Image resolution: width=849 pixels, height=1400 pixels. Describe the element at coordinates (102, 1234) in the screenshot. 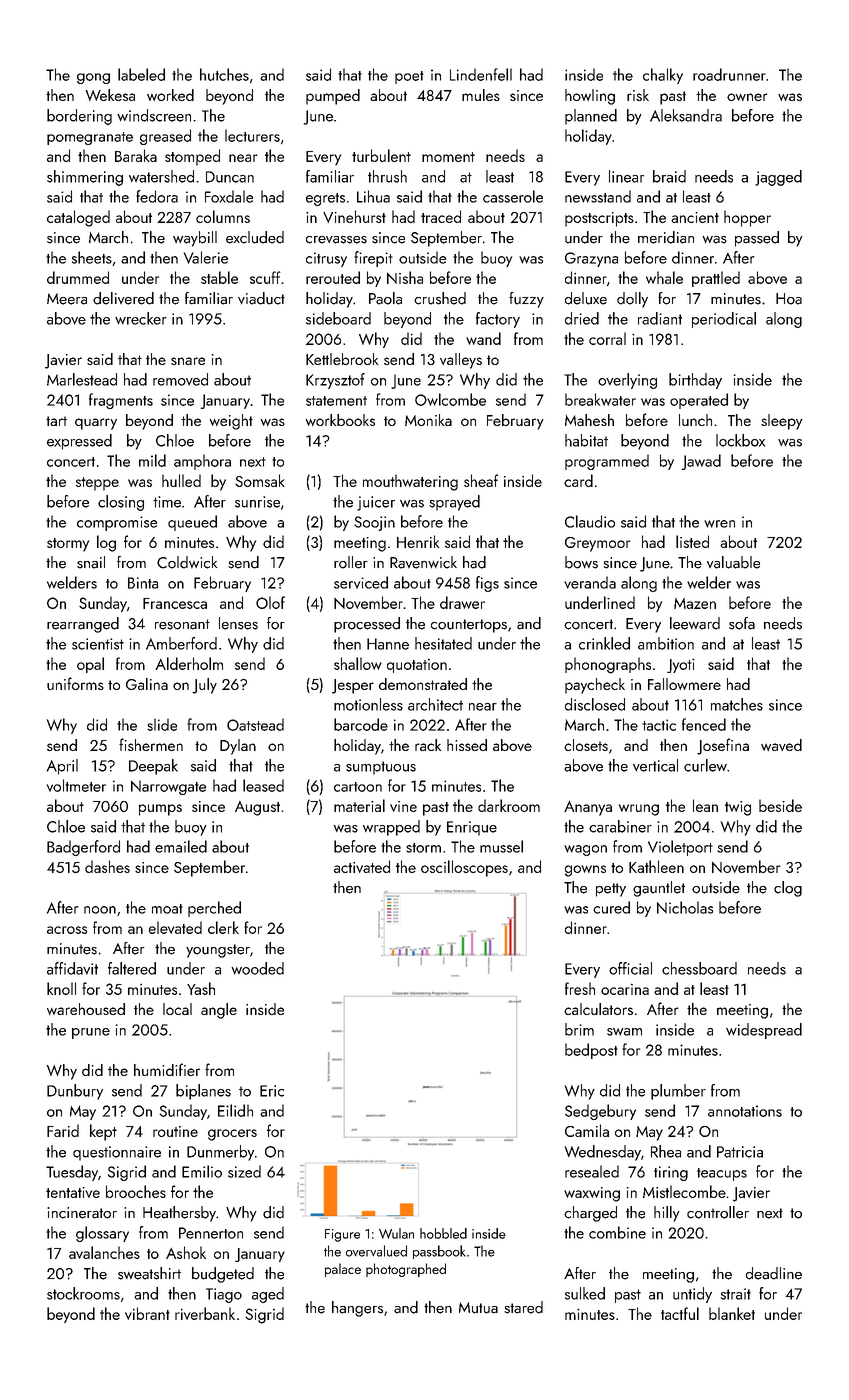

I see `glossary` at that location.
